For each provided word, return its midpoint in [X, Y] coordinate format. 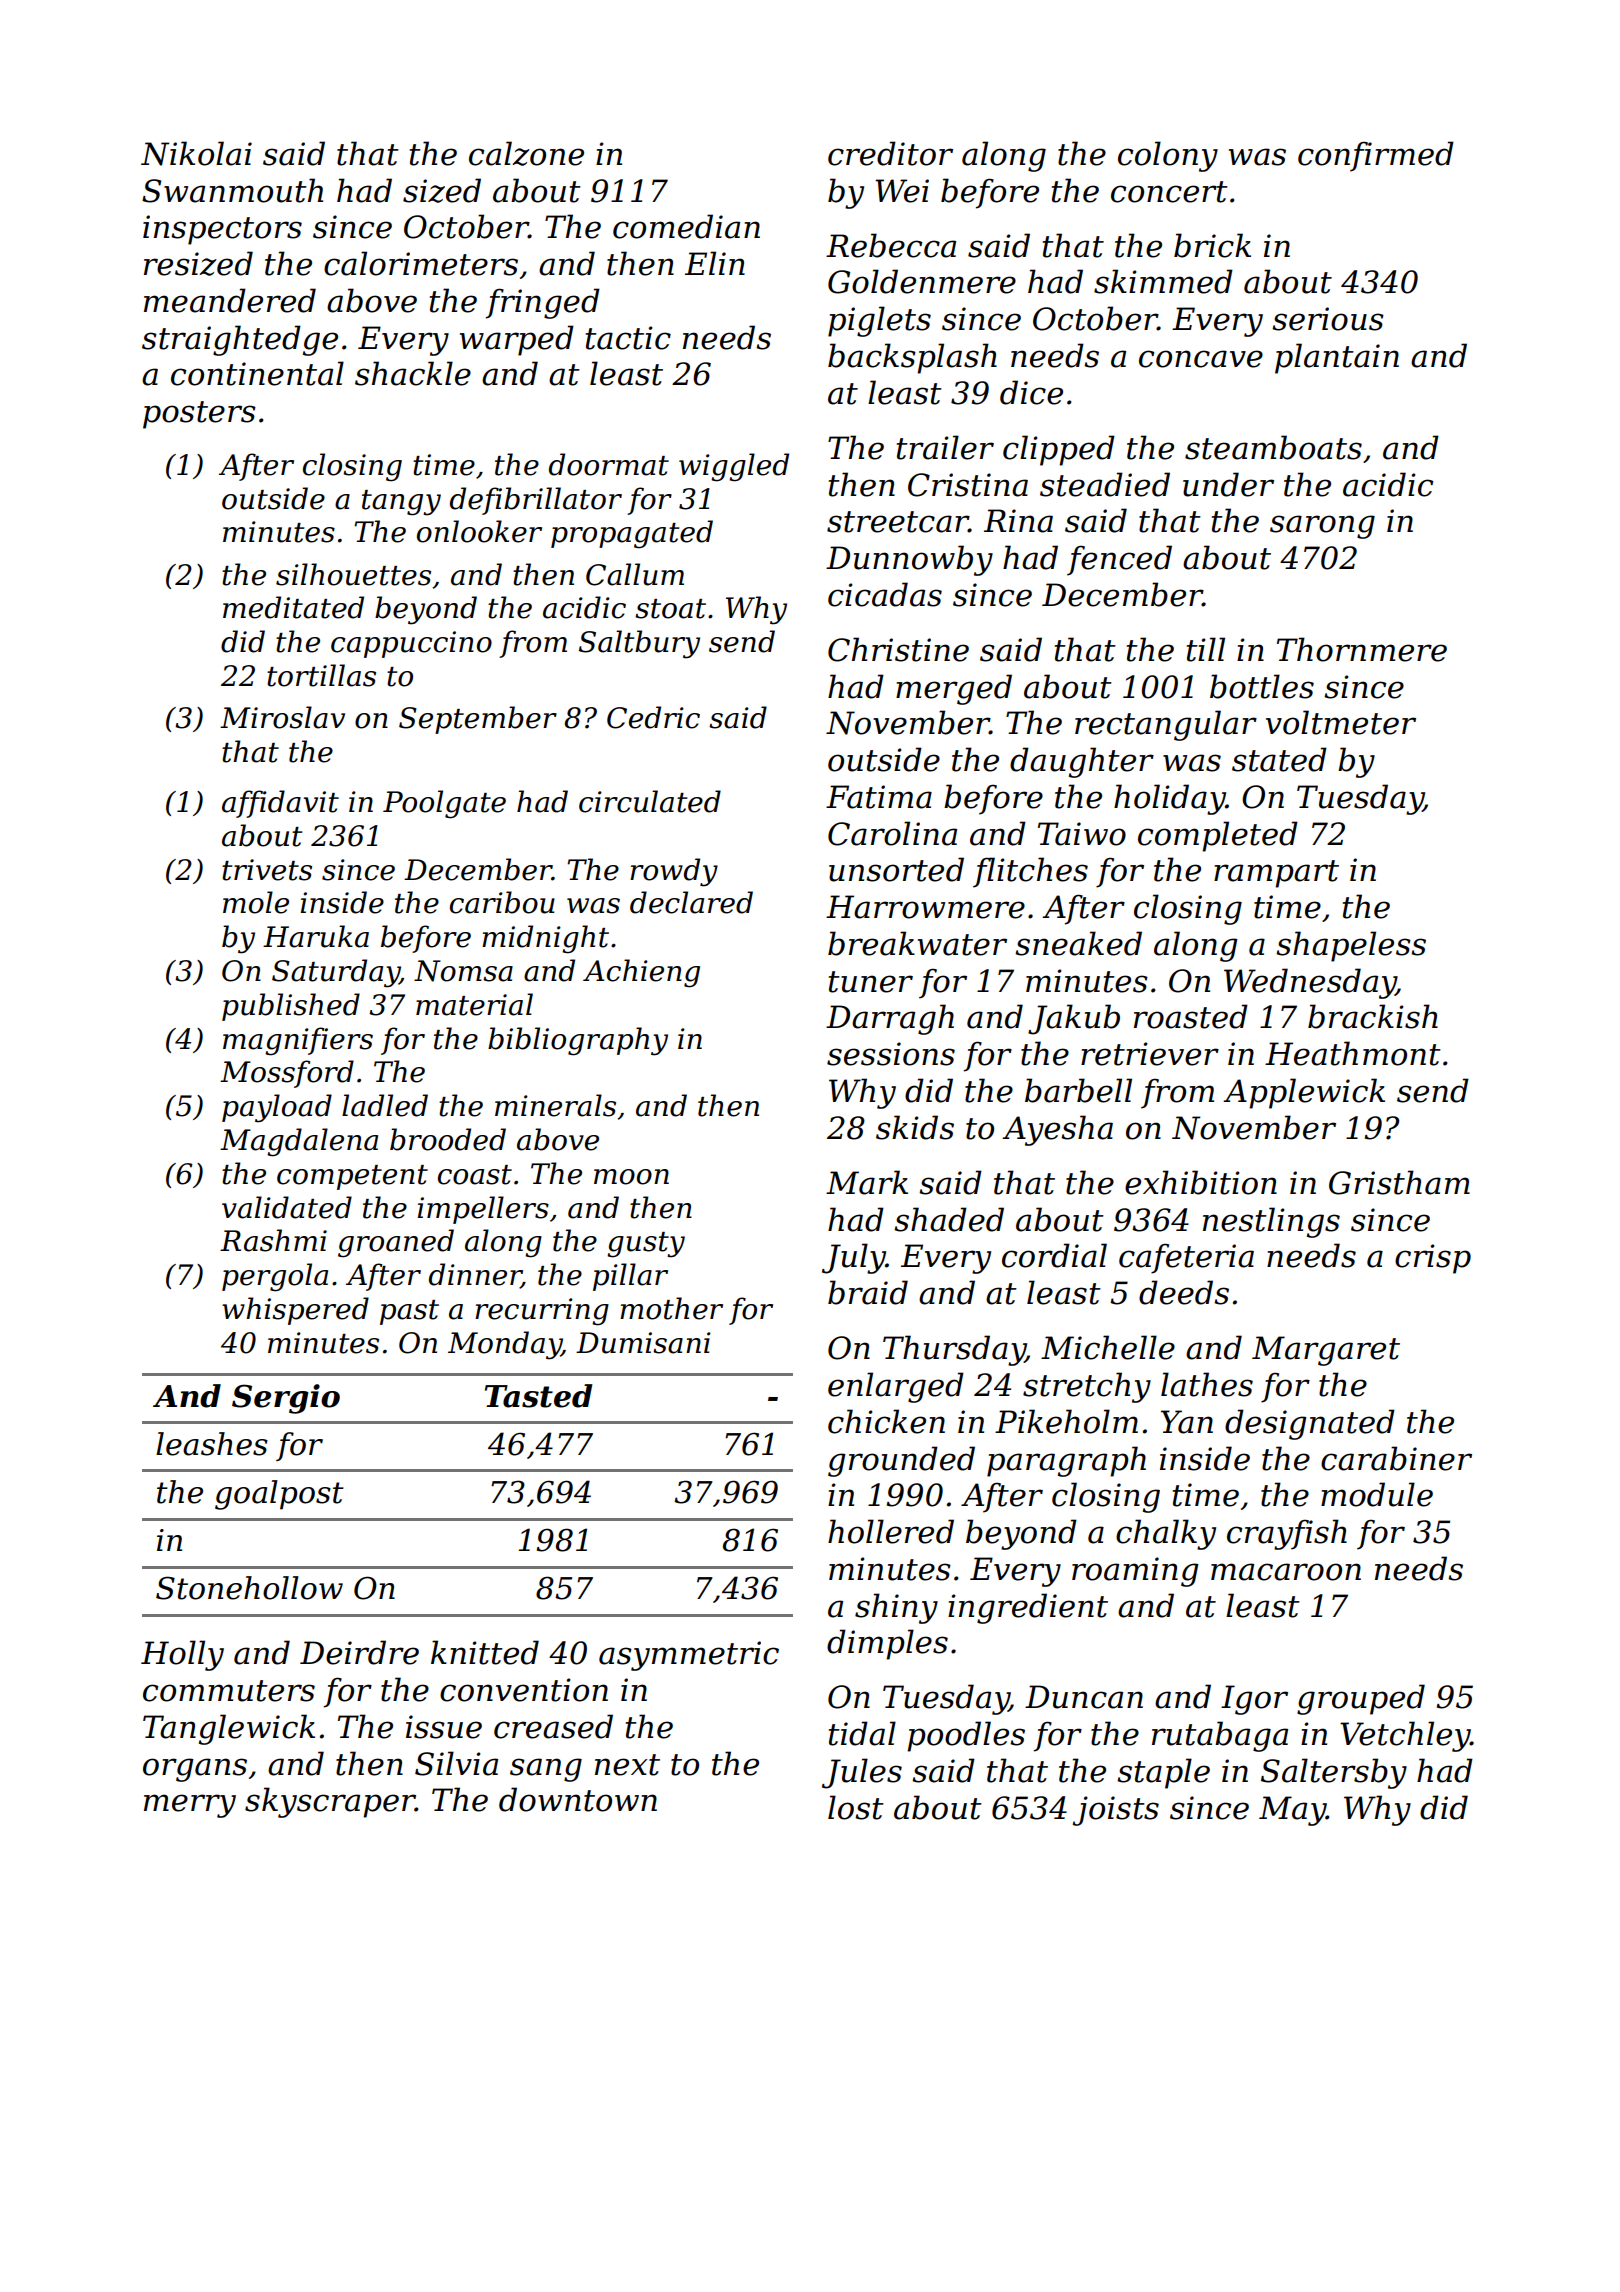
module [1377, 1494]
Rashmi [273, 1240]
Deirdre [359, 1652]
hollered [891, 1531]
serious [1328, 319]
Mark [867, 1182]
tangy [401, 503]
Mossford [287, 1074]
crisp [1433, 1259]
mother [671, 1308]
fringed [543, 303]
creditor [890, 153]
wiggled [734, 467]
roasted [1191, 1016]
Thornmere [1362, 649]
